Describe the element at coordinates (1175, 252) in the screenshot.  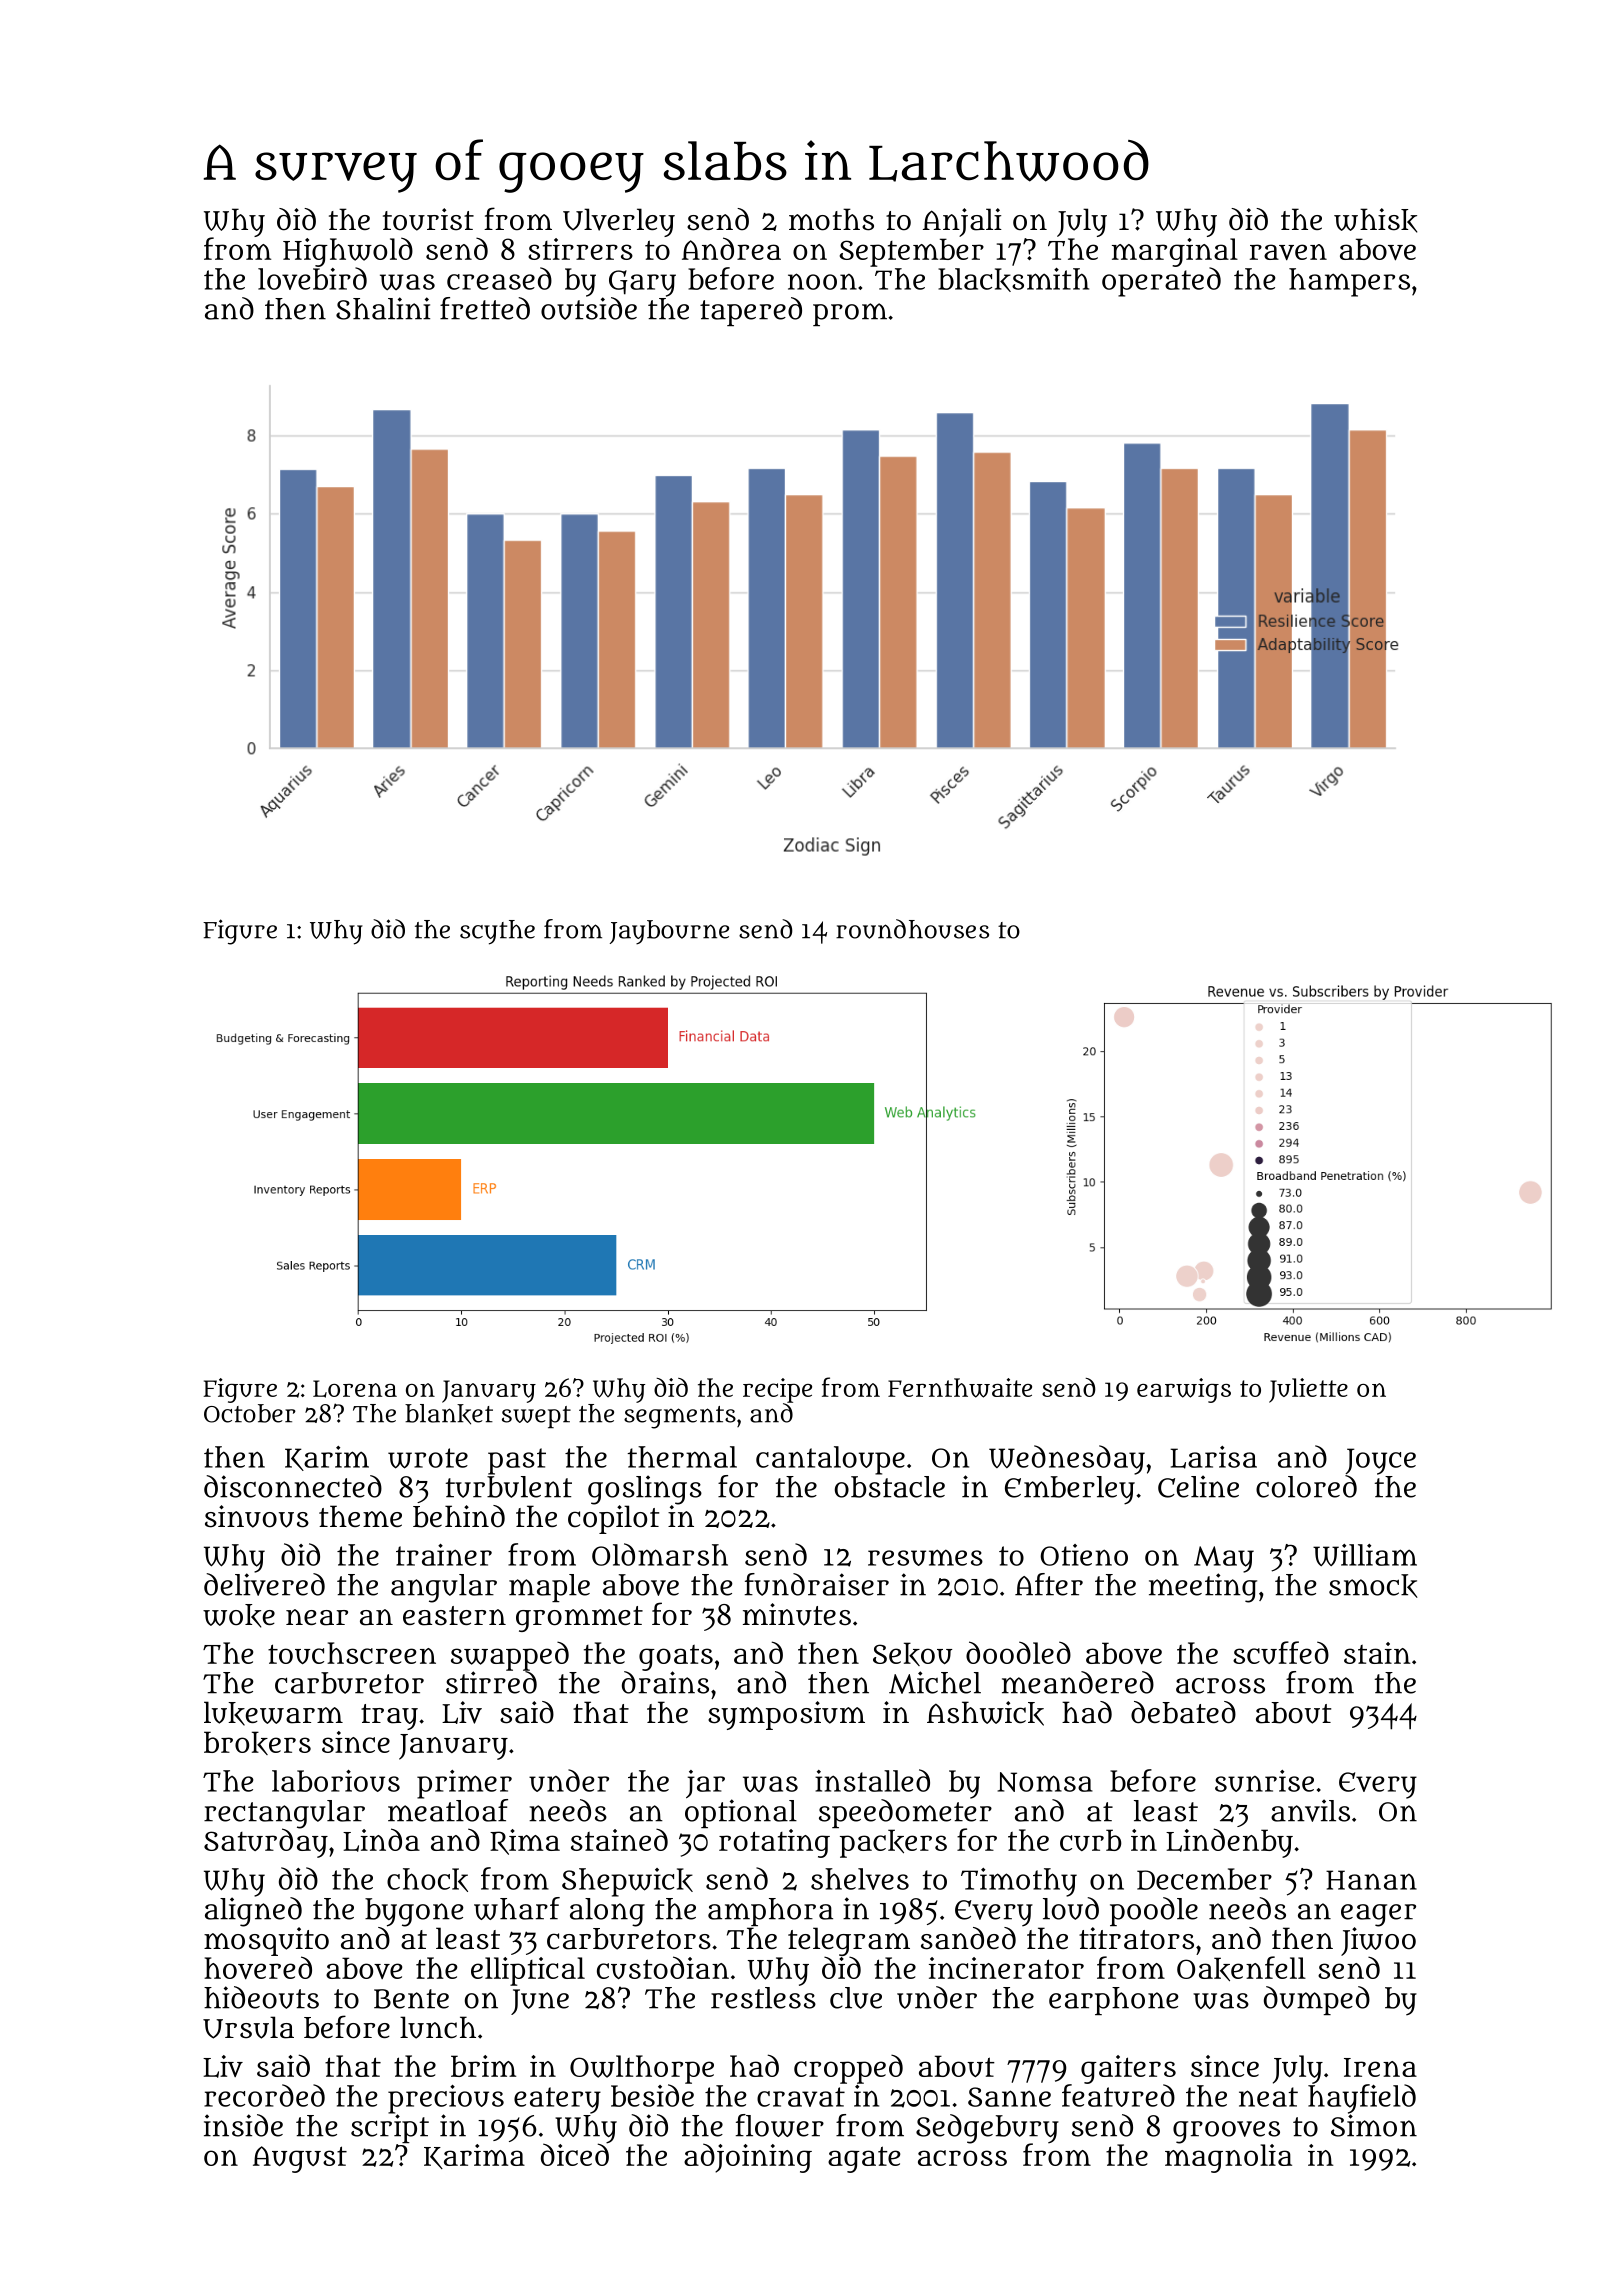
I see `marginal` at that location.
